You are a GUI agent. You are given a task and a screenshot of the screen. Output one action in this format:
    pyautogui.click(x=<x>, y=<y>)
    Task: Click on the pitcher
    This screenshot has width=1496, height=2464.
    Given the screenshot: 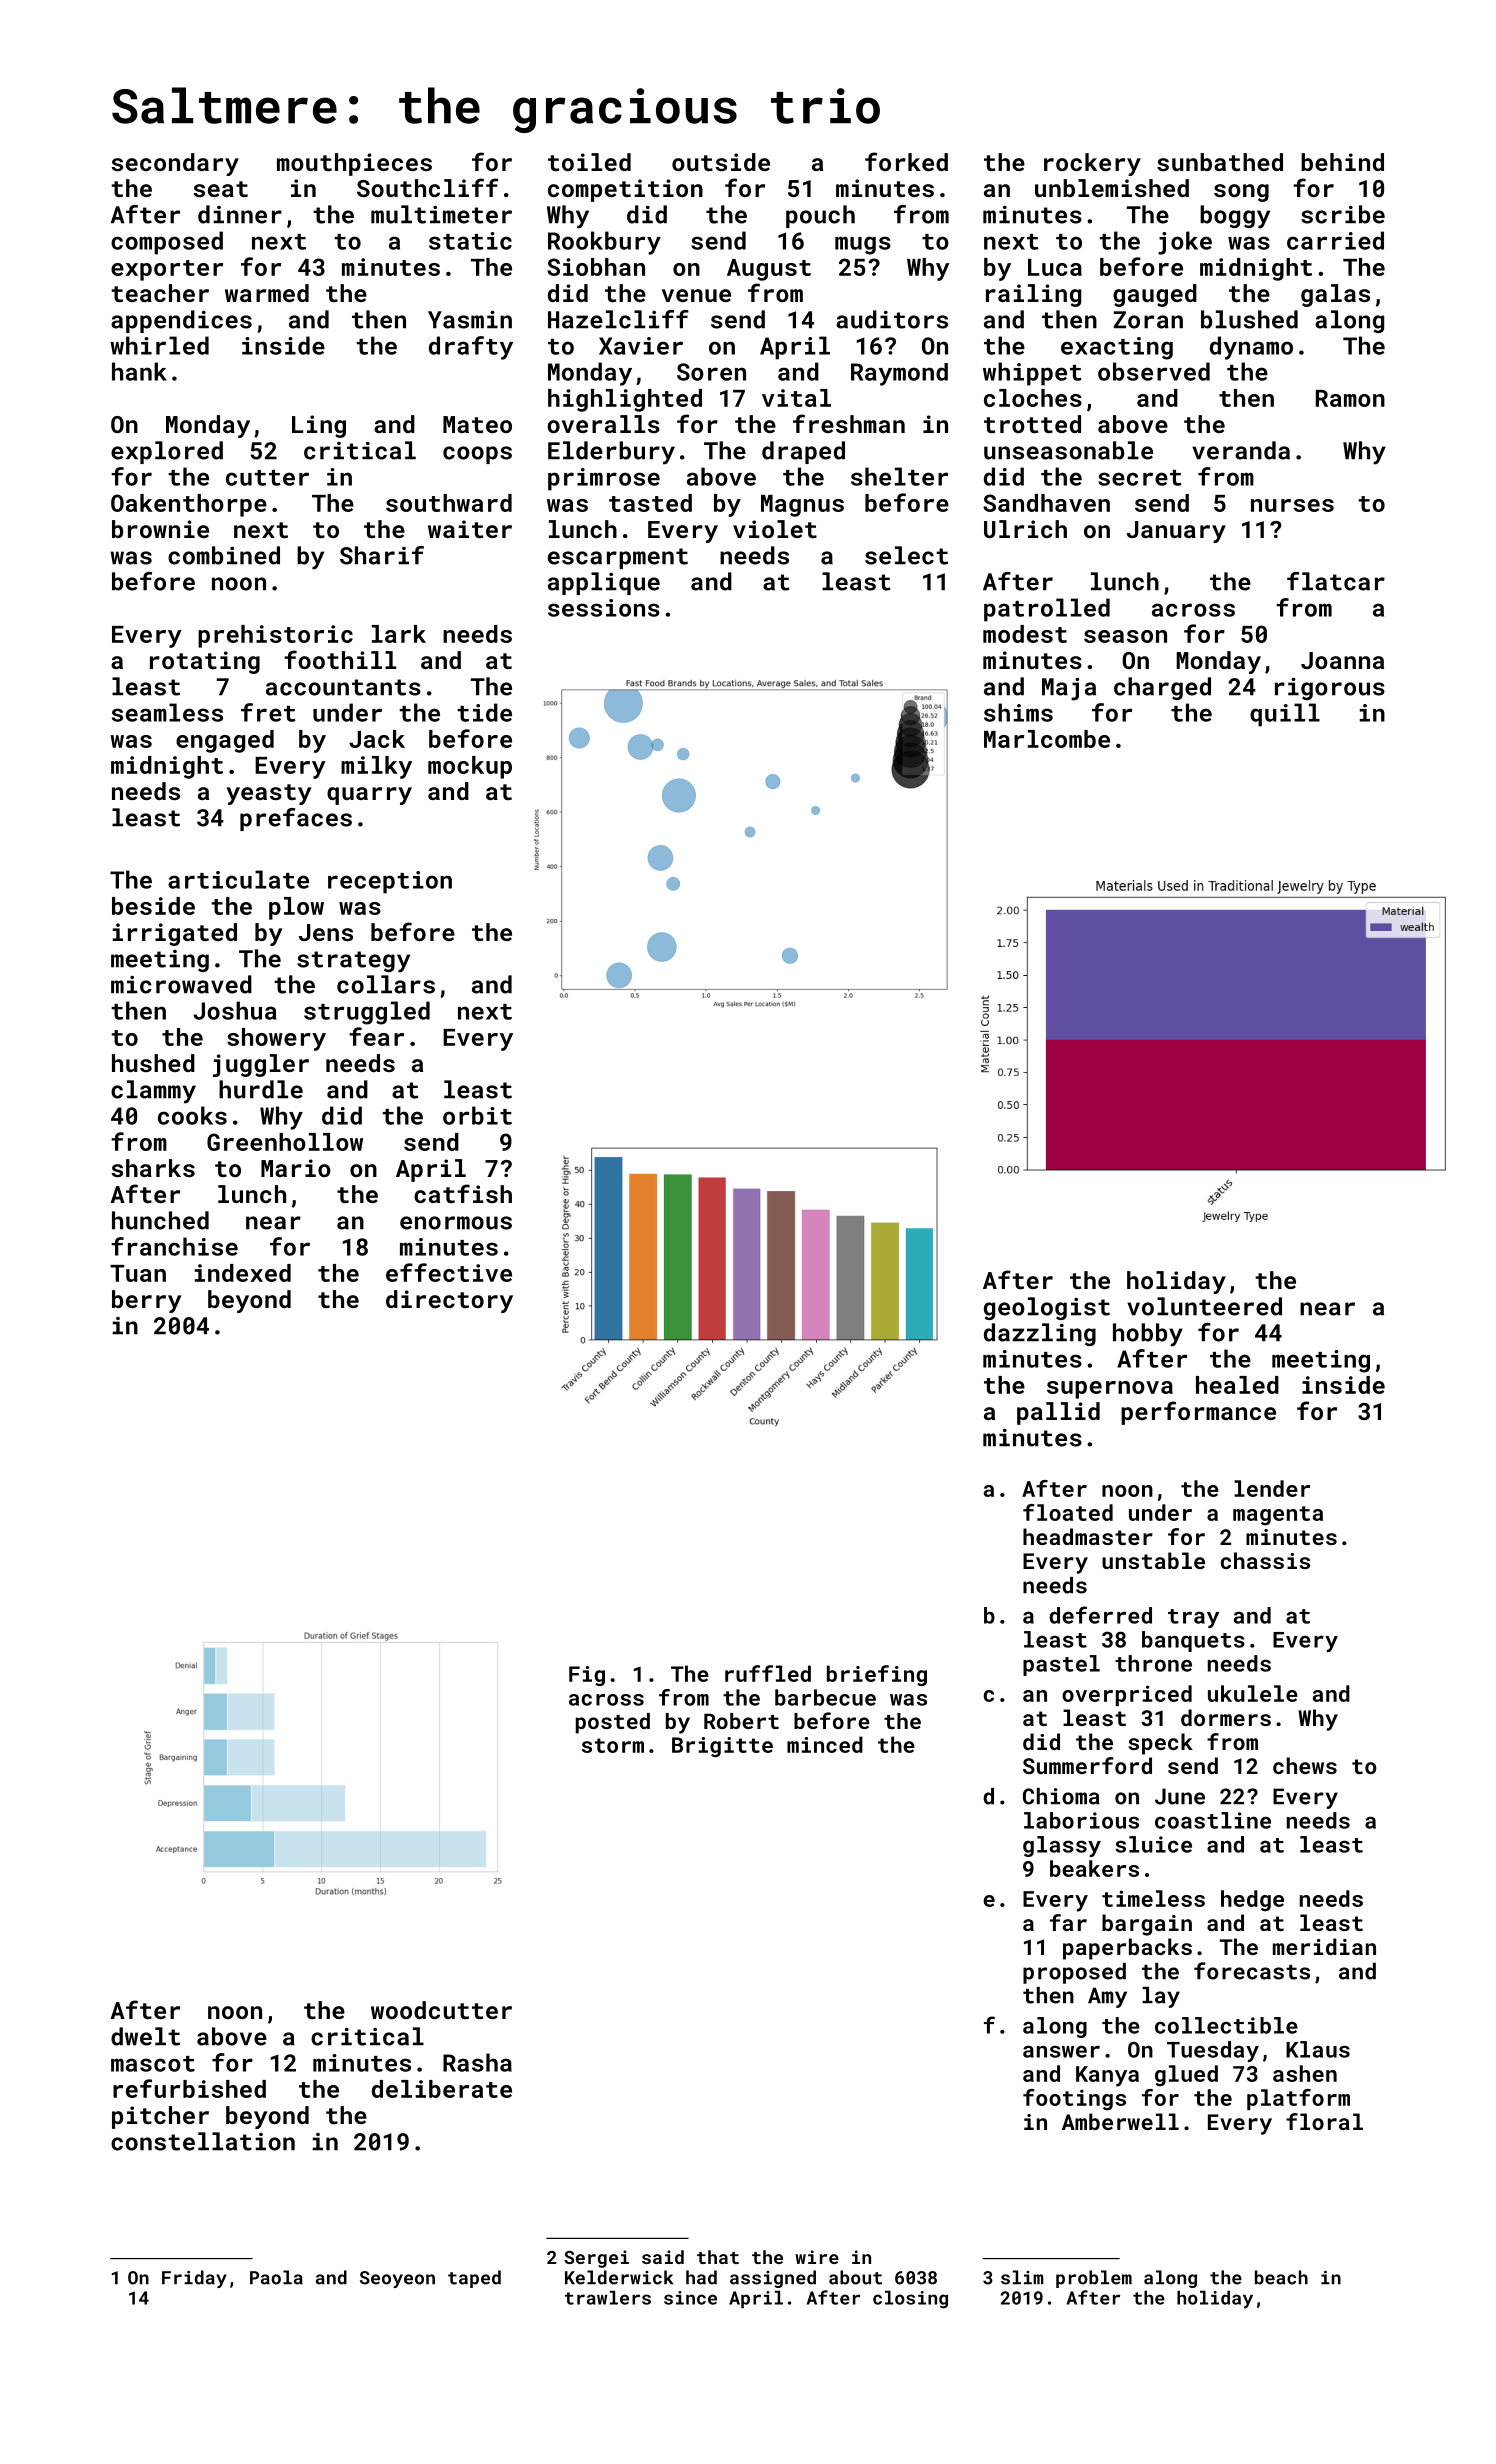 What is the action you would take?
    pyautogui.click(x=160, y=2117)
